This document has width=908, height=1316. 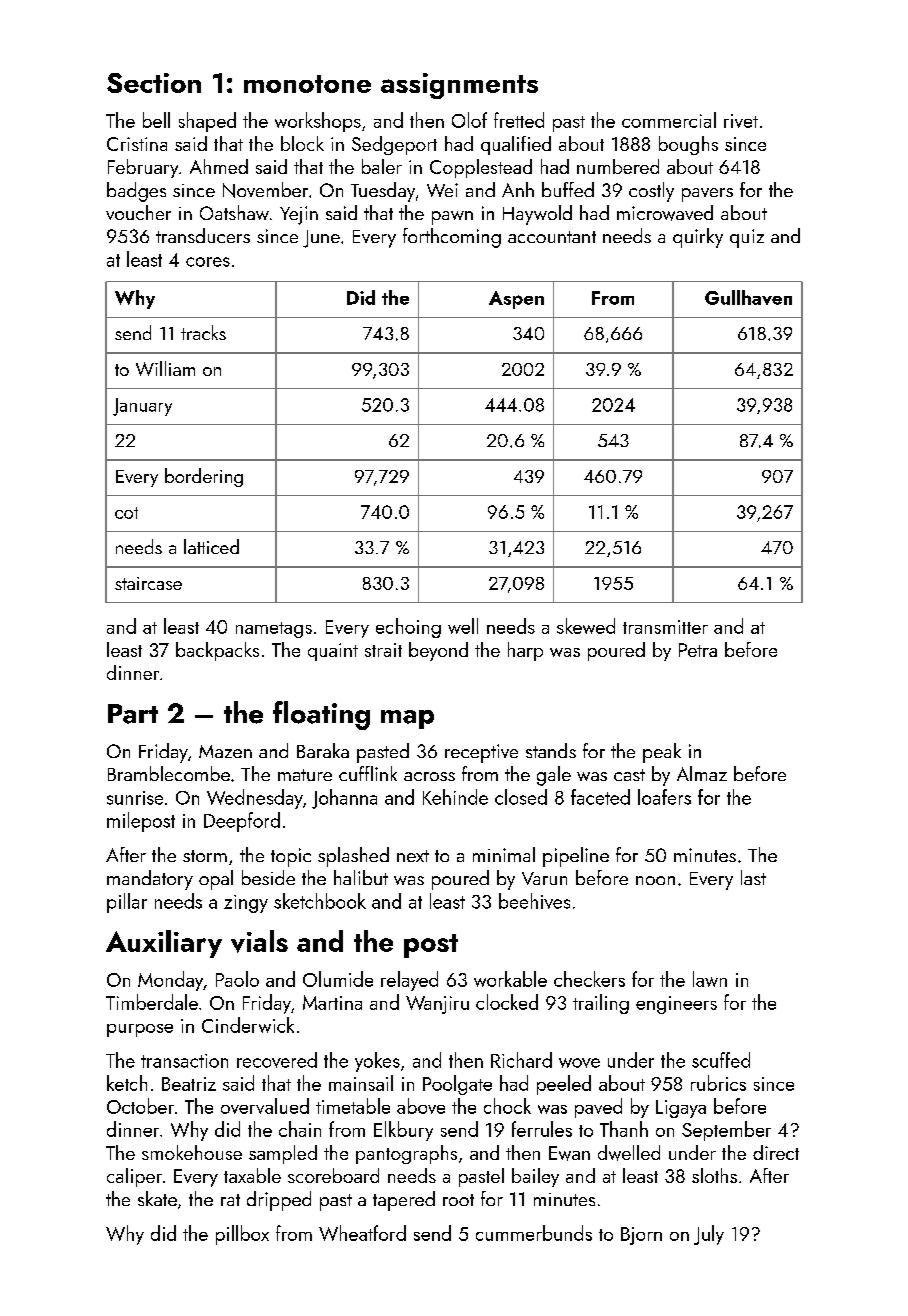 What do you see at coordinates (148, 583) in the document?
I see `staircase` at bounding box center [148, 583].
